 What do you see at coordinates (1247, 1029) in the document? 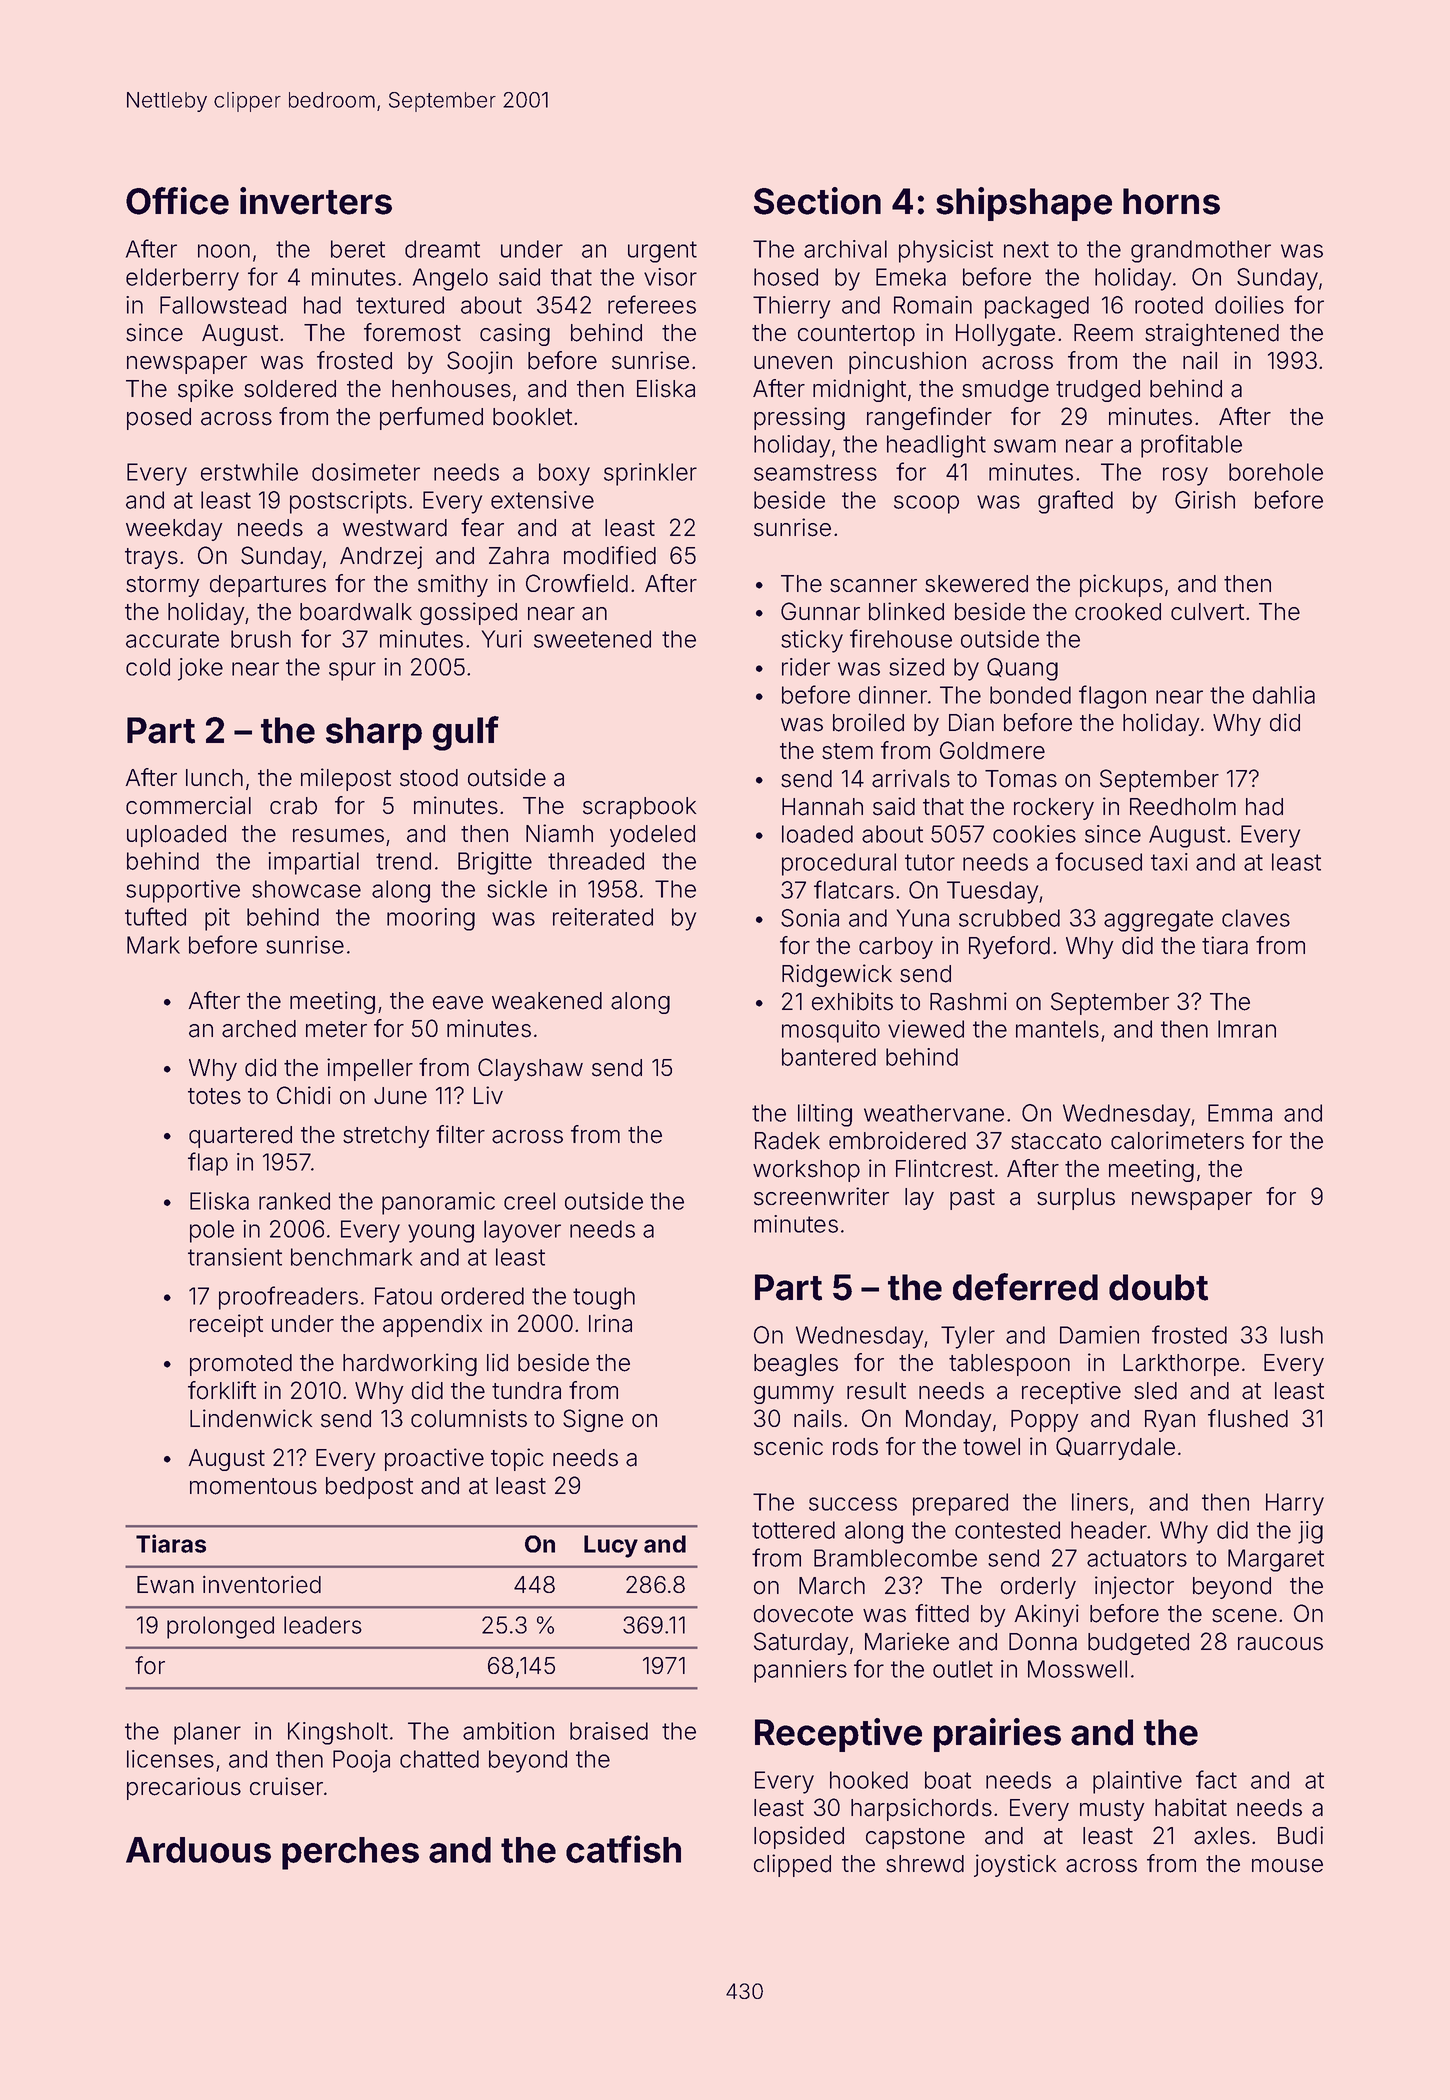
I see `Imran` at bounding box center [1247, 1029].
